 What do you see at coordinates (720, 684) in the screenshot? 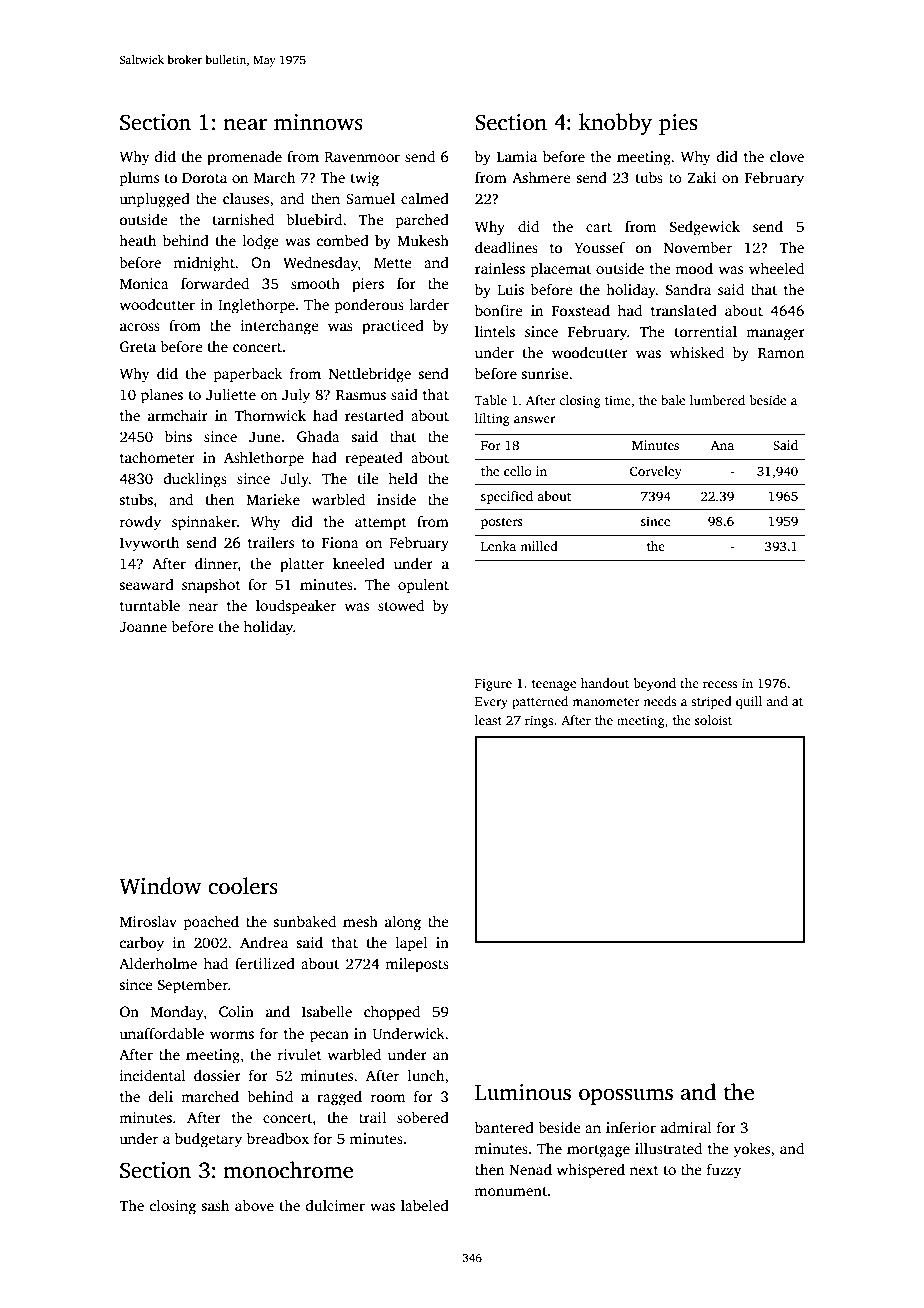
I see `recess` at bounding box center [720, 684].
